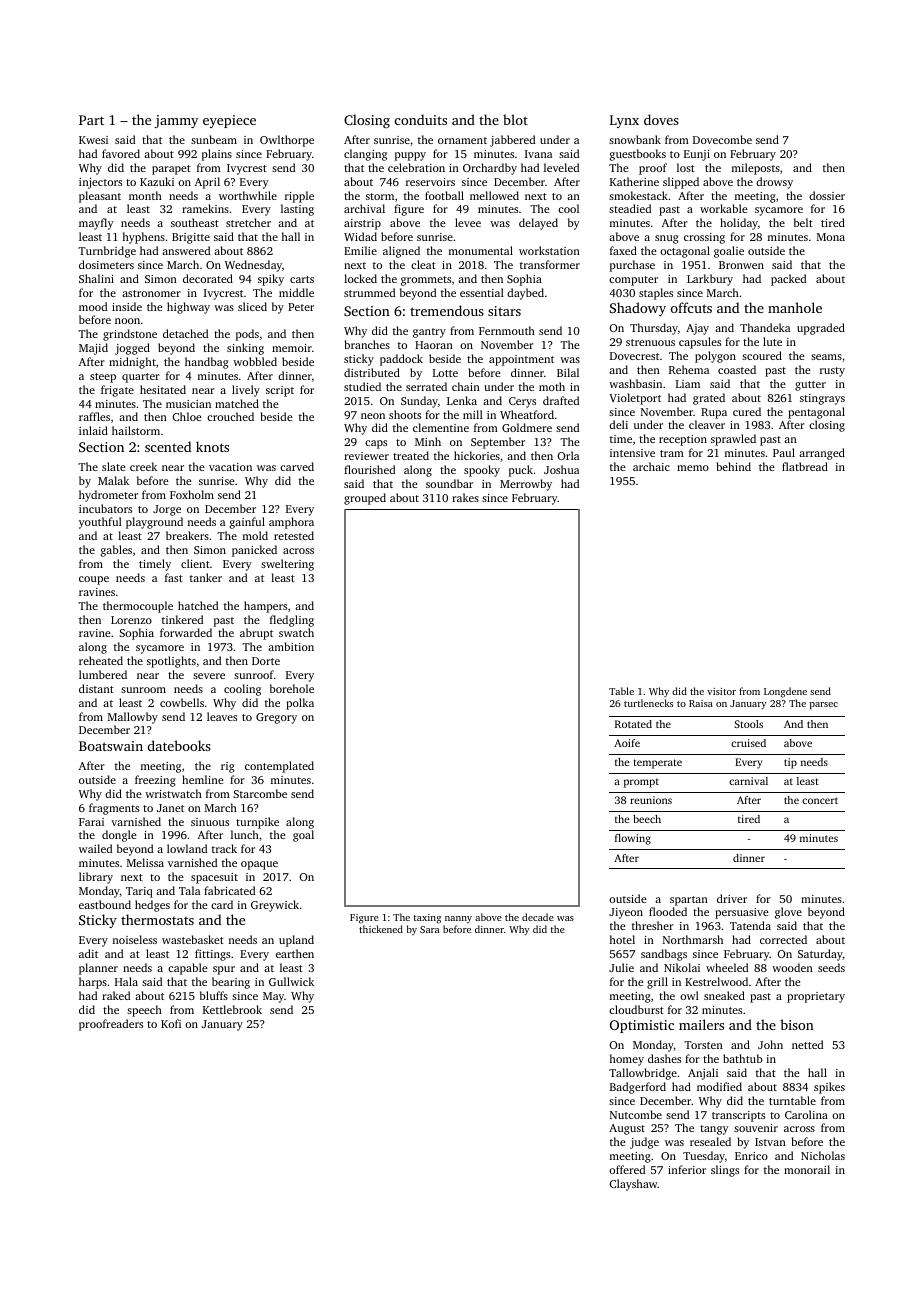 The image size is (924, 1308). Describe the element at coordinates (538, 224) in the screenshot. I see `delayed` at that location.
